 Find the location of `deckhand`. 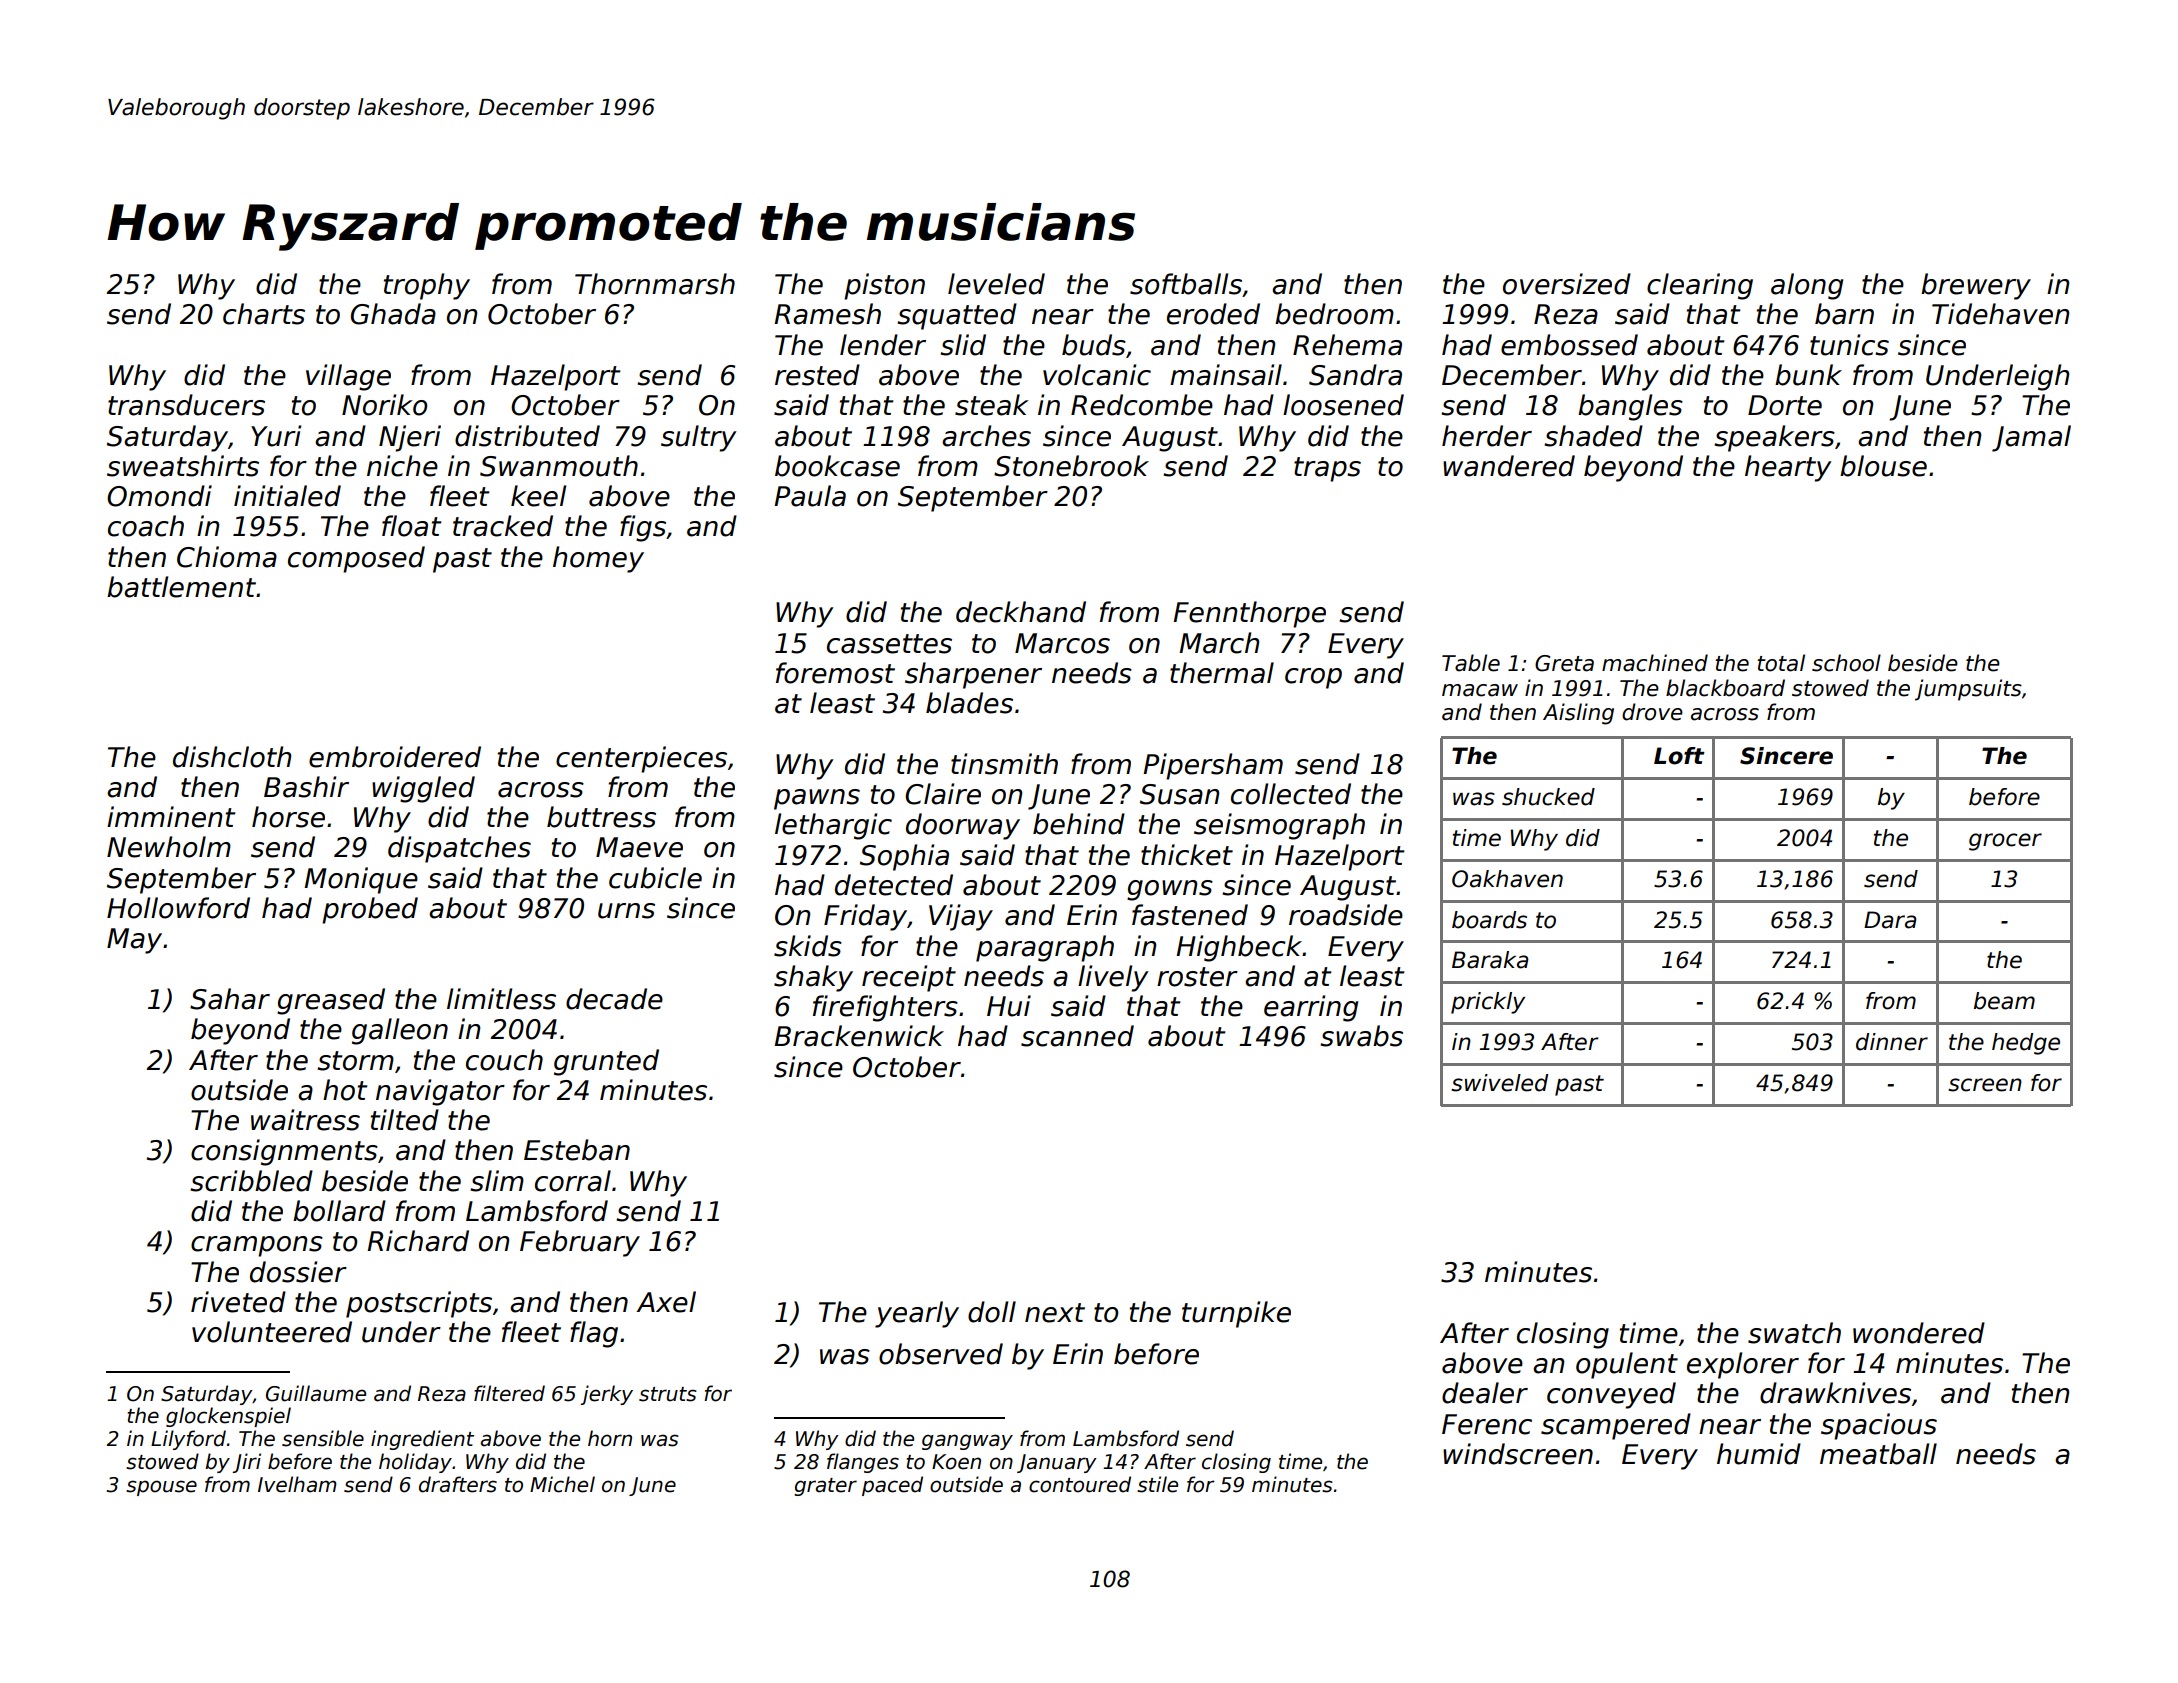

deckhand is located at coordinates (1021, 612).
